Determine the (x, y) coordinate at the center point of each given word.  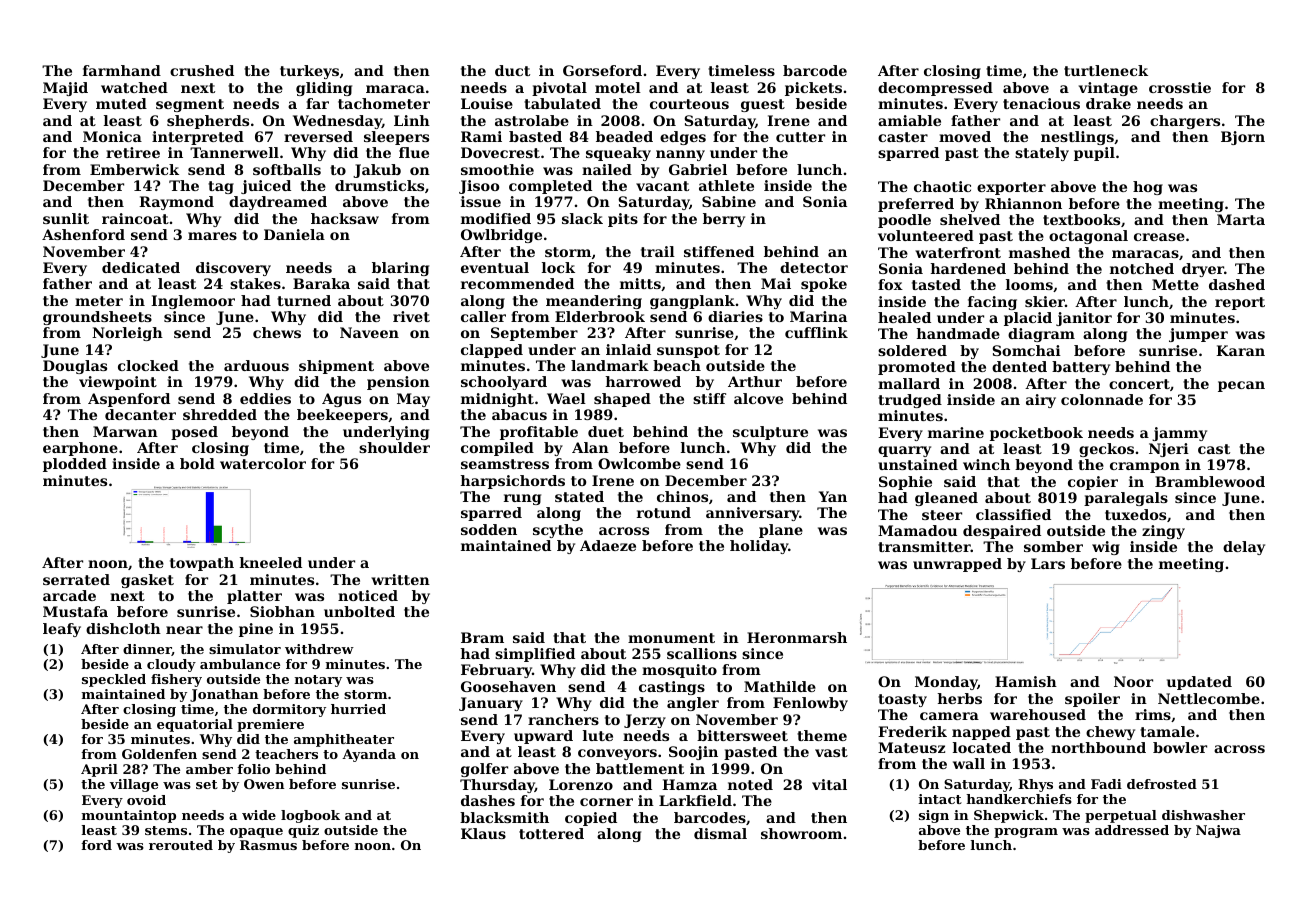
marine (956, 432)
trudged (910, 401)
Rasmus (268, 845)
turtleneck (1106, 70)
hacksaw (345, 218)
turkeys (309, 72)
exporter (1011, 188)
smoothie (497, 169)
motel (618, 87)
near (184, 630)
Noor (1133, 681)
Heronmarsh (797, 637)
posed (194, 433)
